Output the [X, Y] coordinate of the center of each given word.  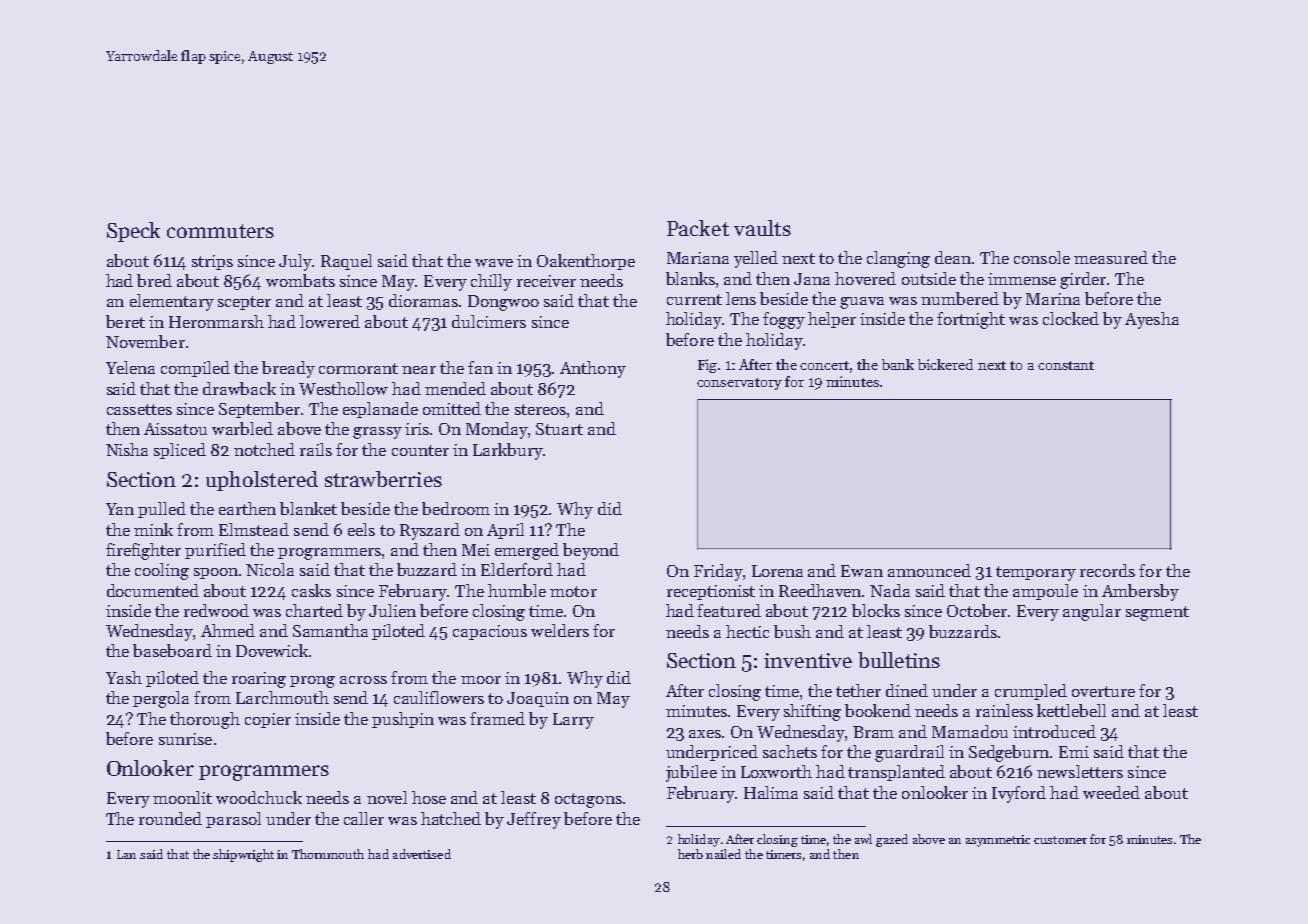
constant [1066, 365]
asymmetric [998, 841]
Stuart [559, 429]
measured [1111, 257]
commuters [220, 231]
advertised [422, 854]
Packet [698, 228]
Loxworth [776, 771]
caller [364, 818]
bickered [945, 364]
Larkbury [508, 451]
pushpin [403, 720]
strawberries [383, 479]
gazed [892, 840]
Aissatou [175, 429]
